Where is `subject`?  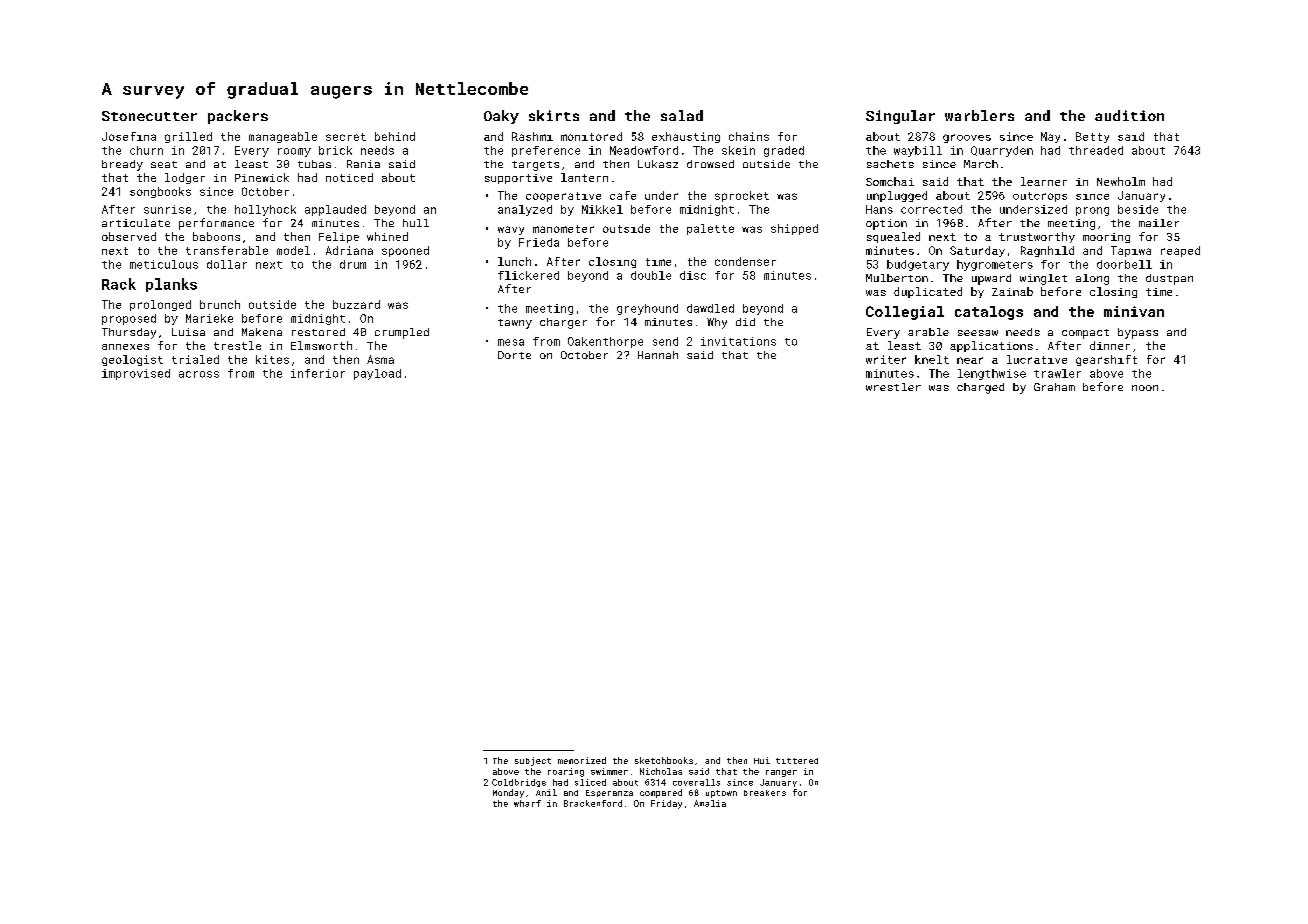
subject is located at coordinates (533, 761).
